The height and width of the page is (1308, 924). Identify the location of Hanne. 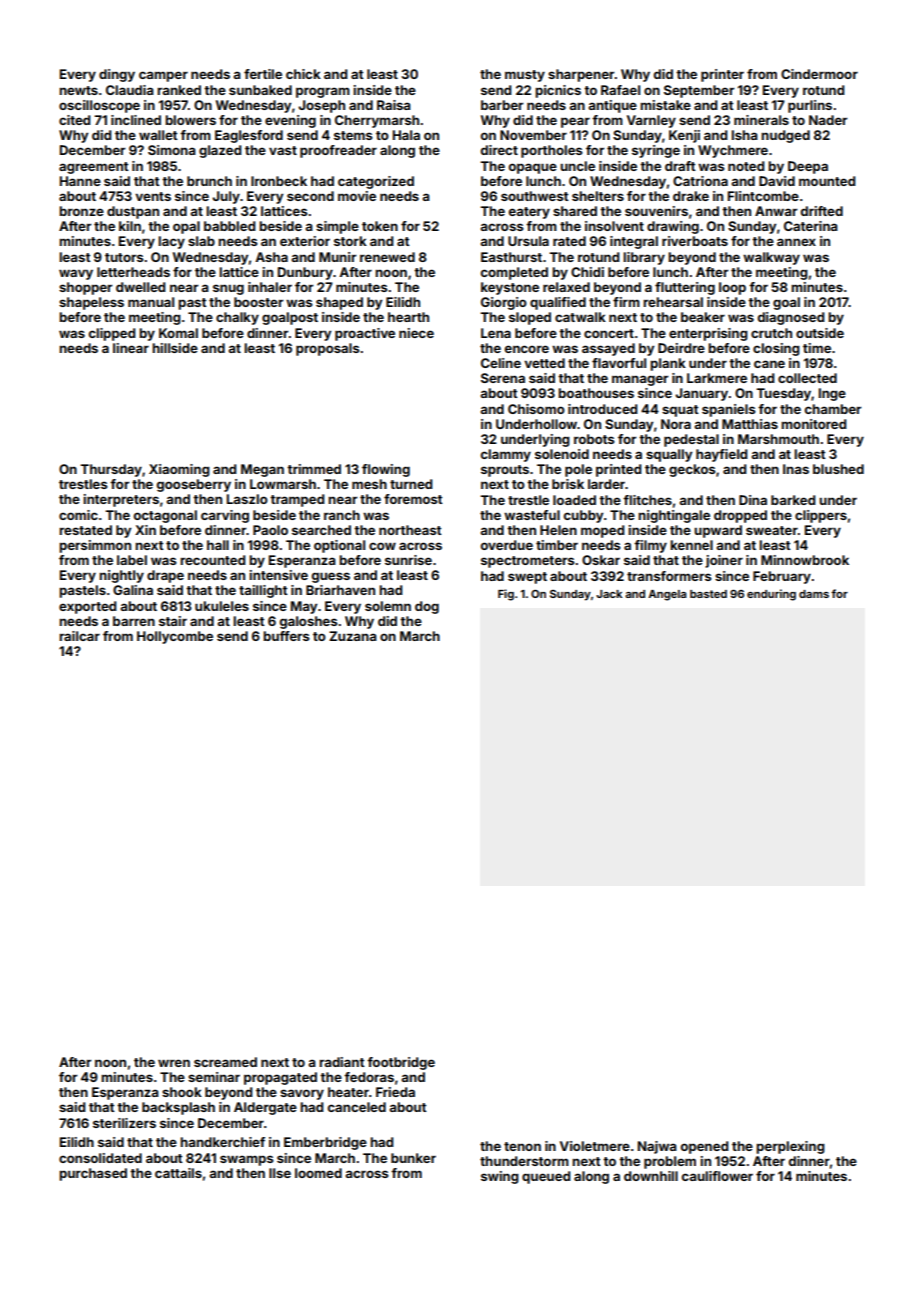
(80, 181).
